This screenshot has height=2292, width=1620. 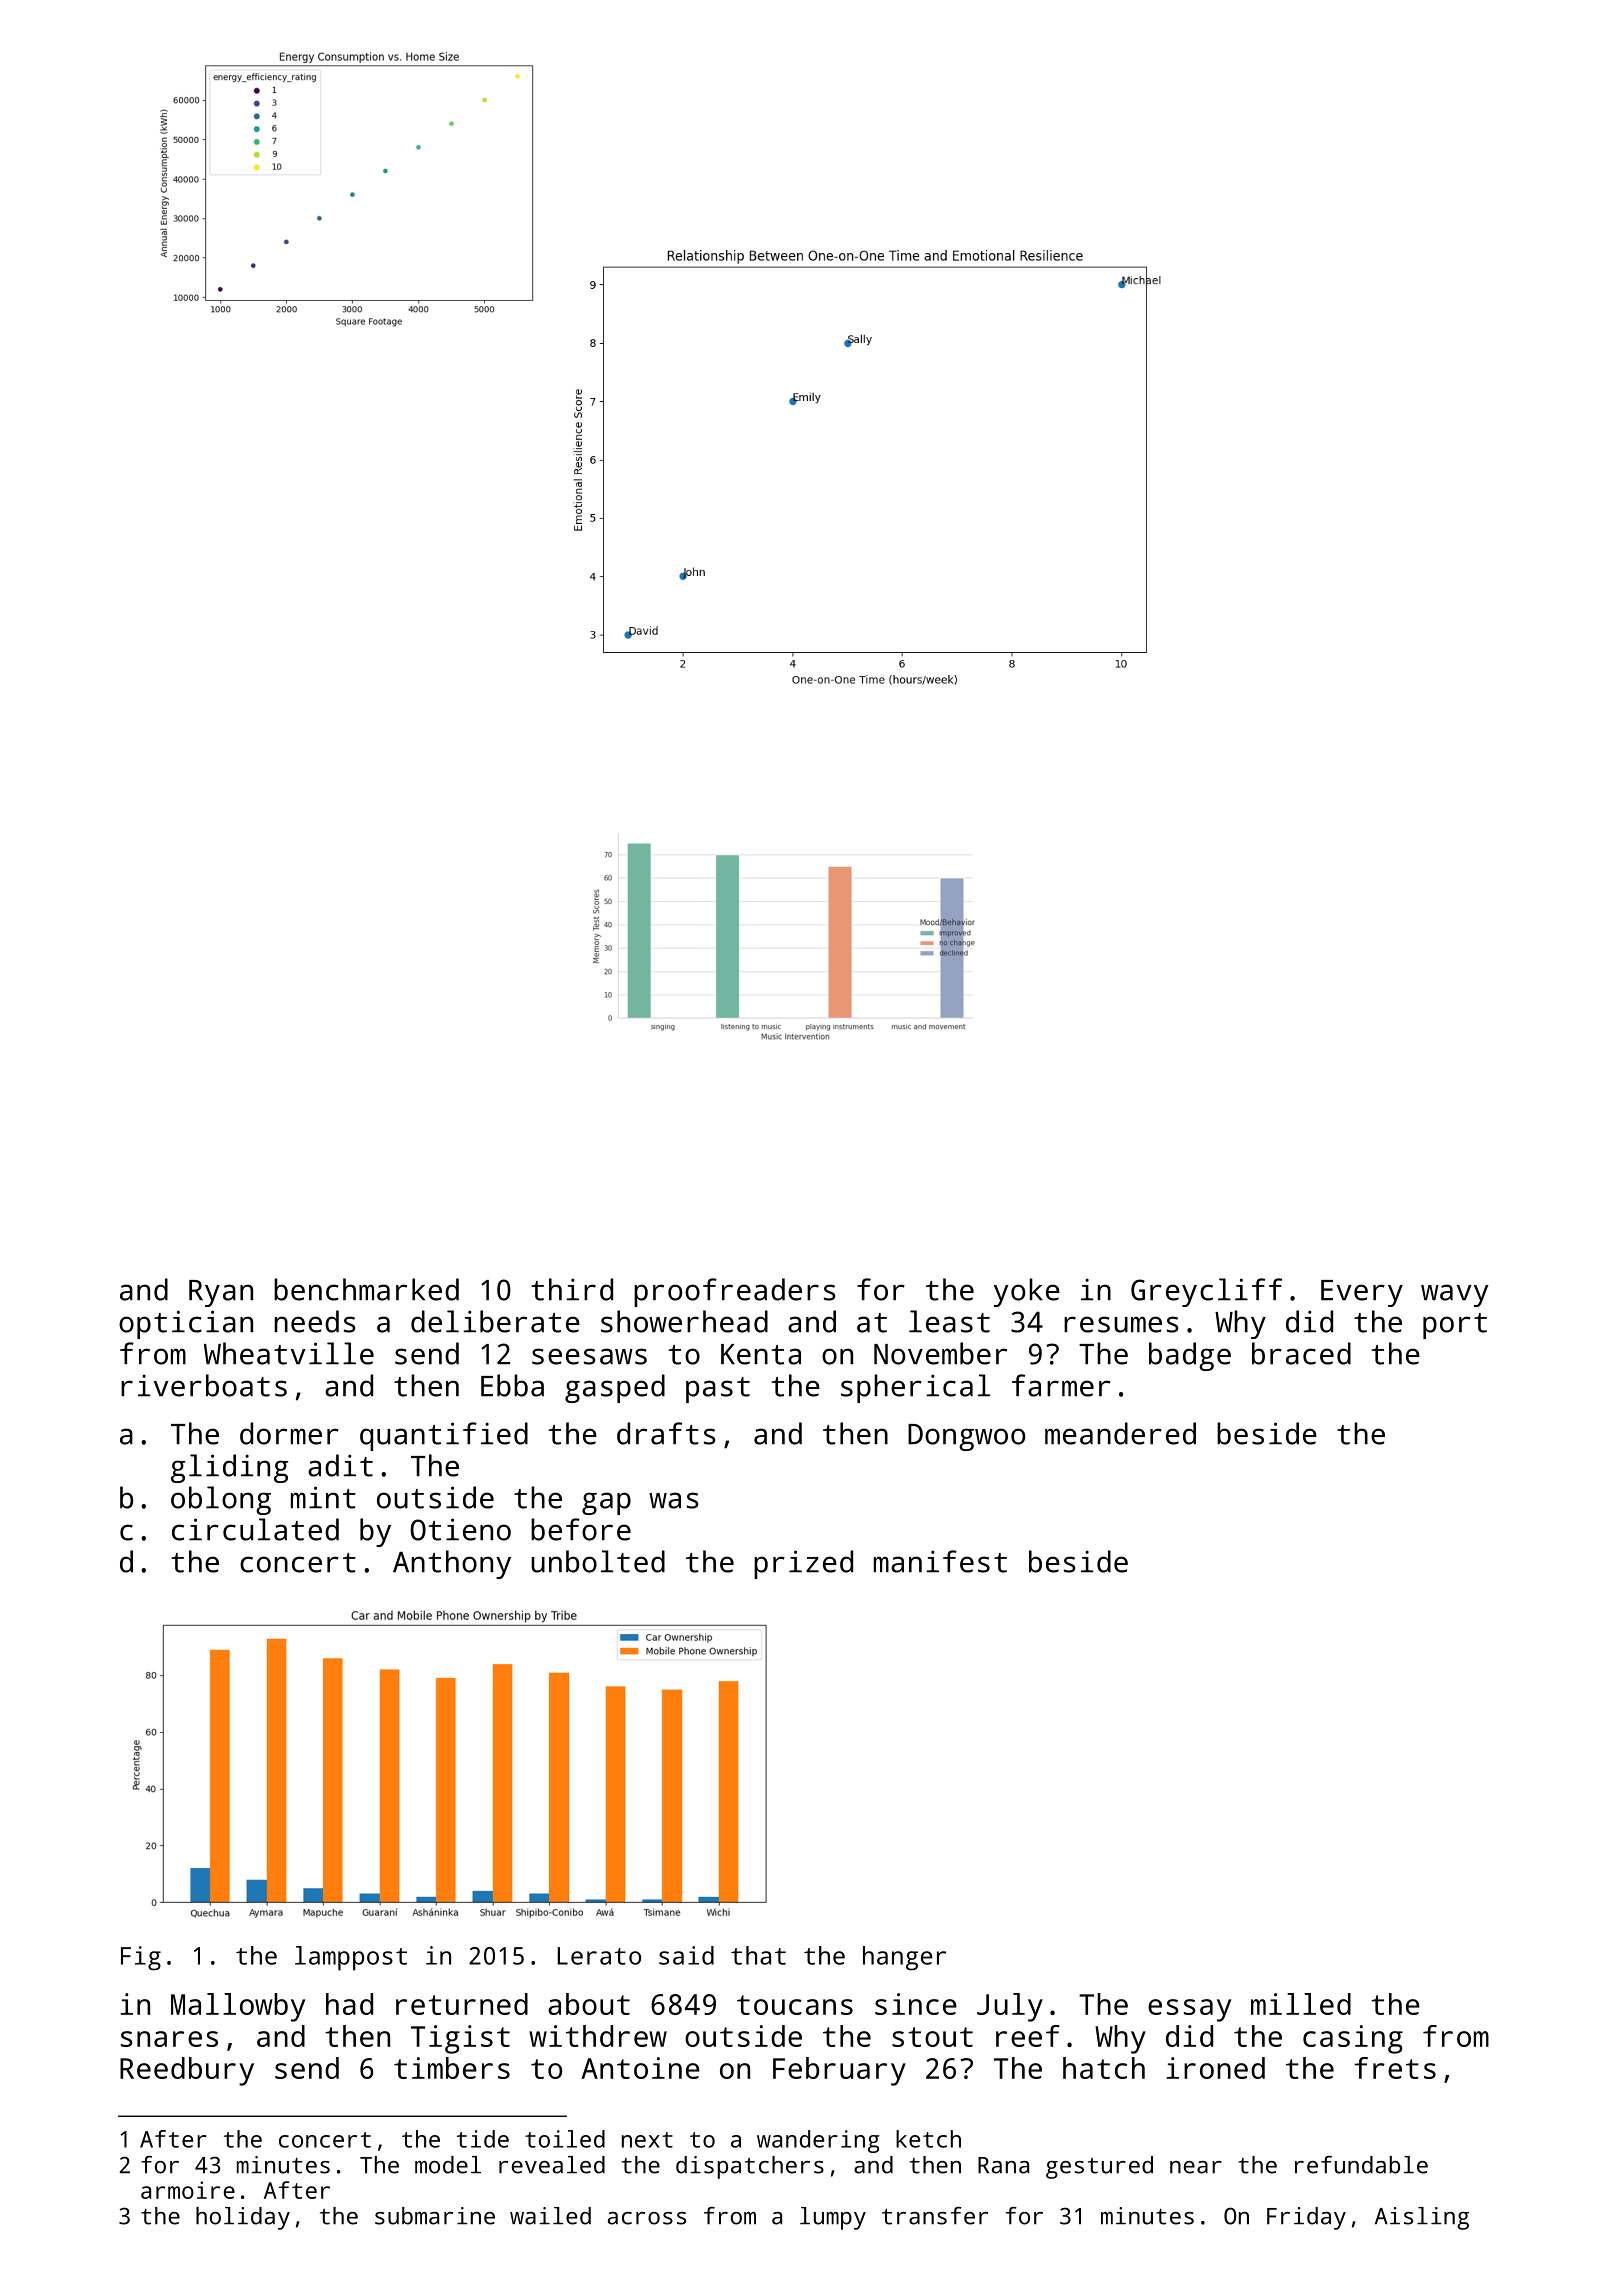 I want to click on was, so click(x=674, y=1500).
